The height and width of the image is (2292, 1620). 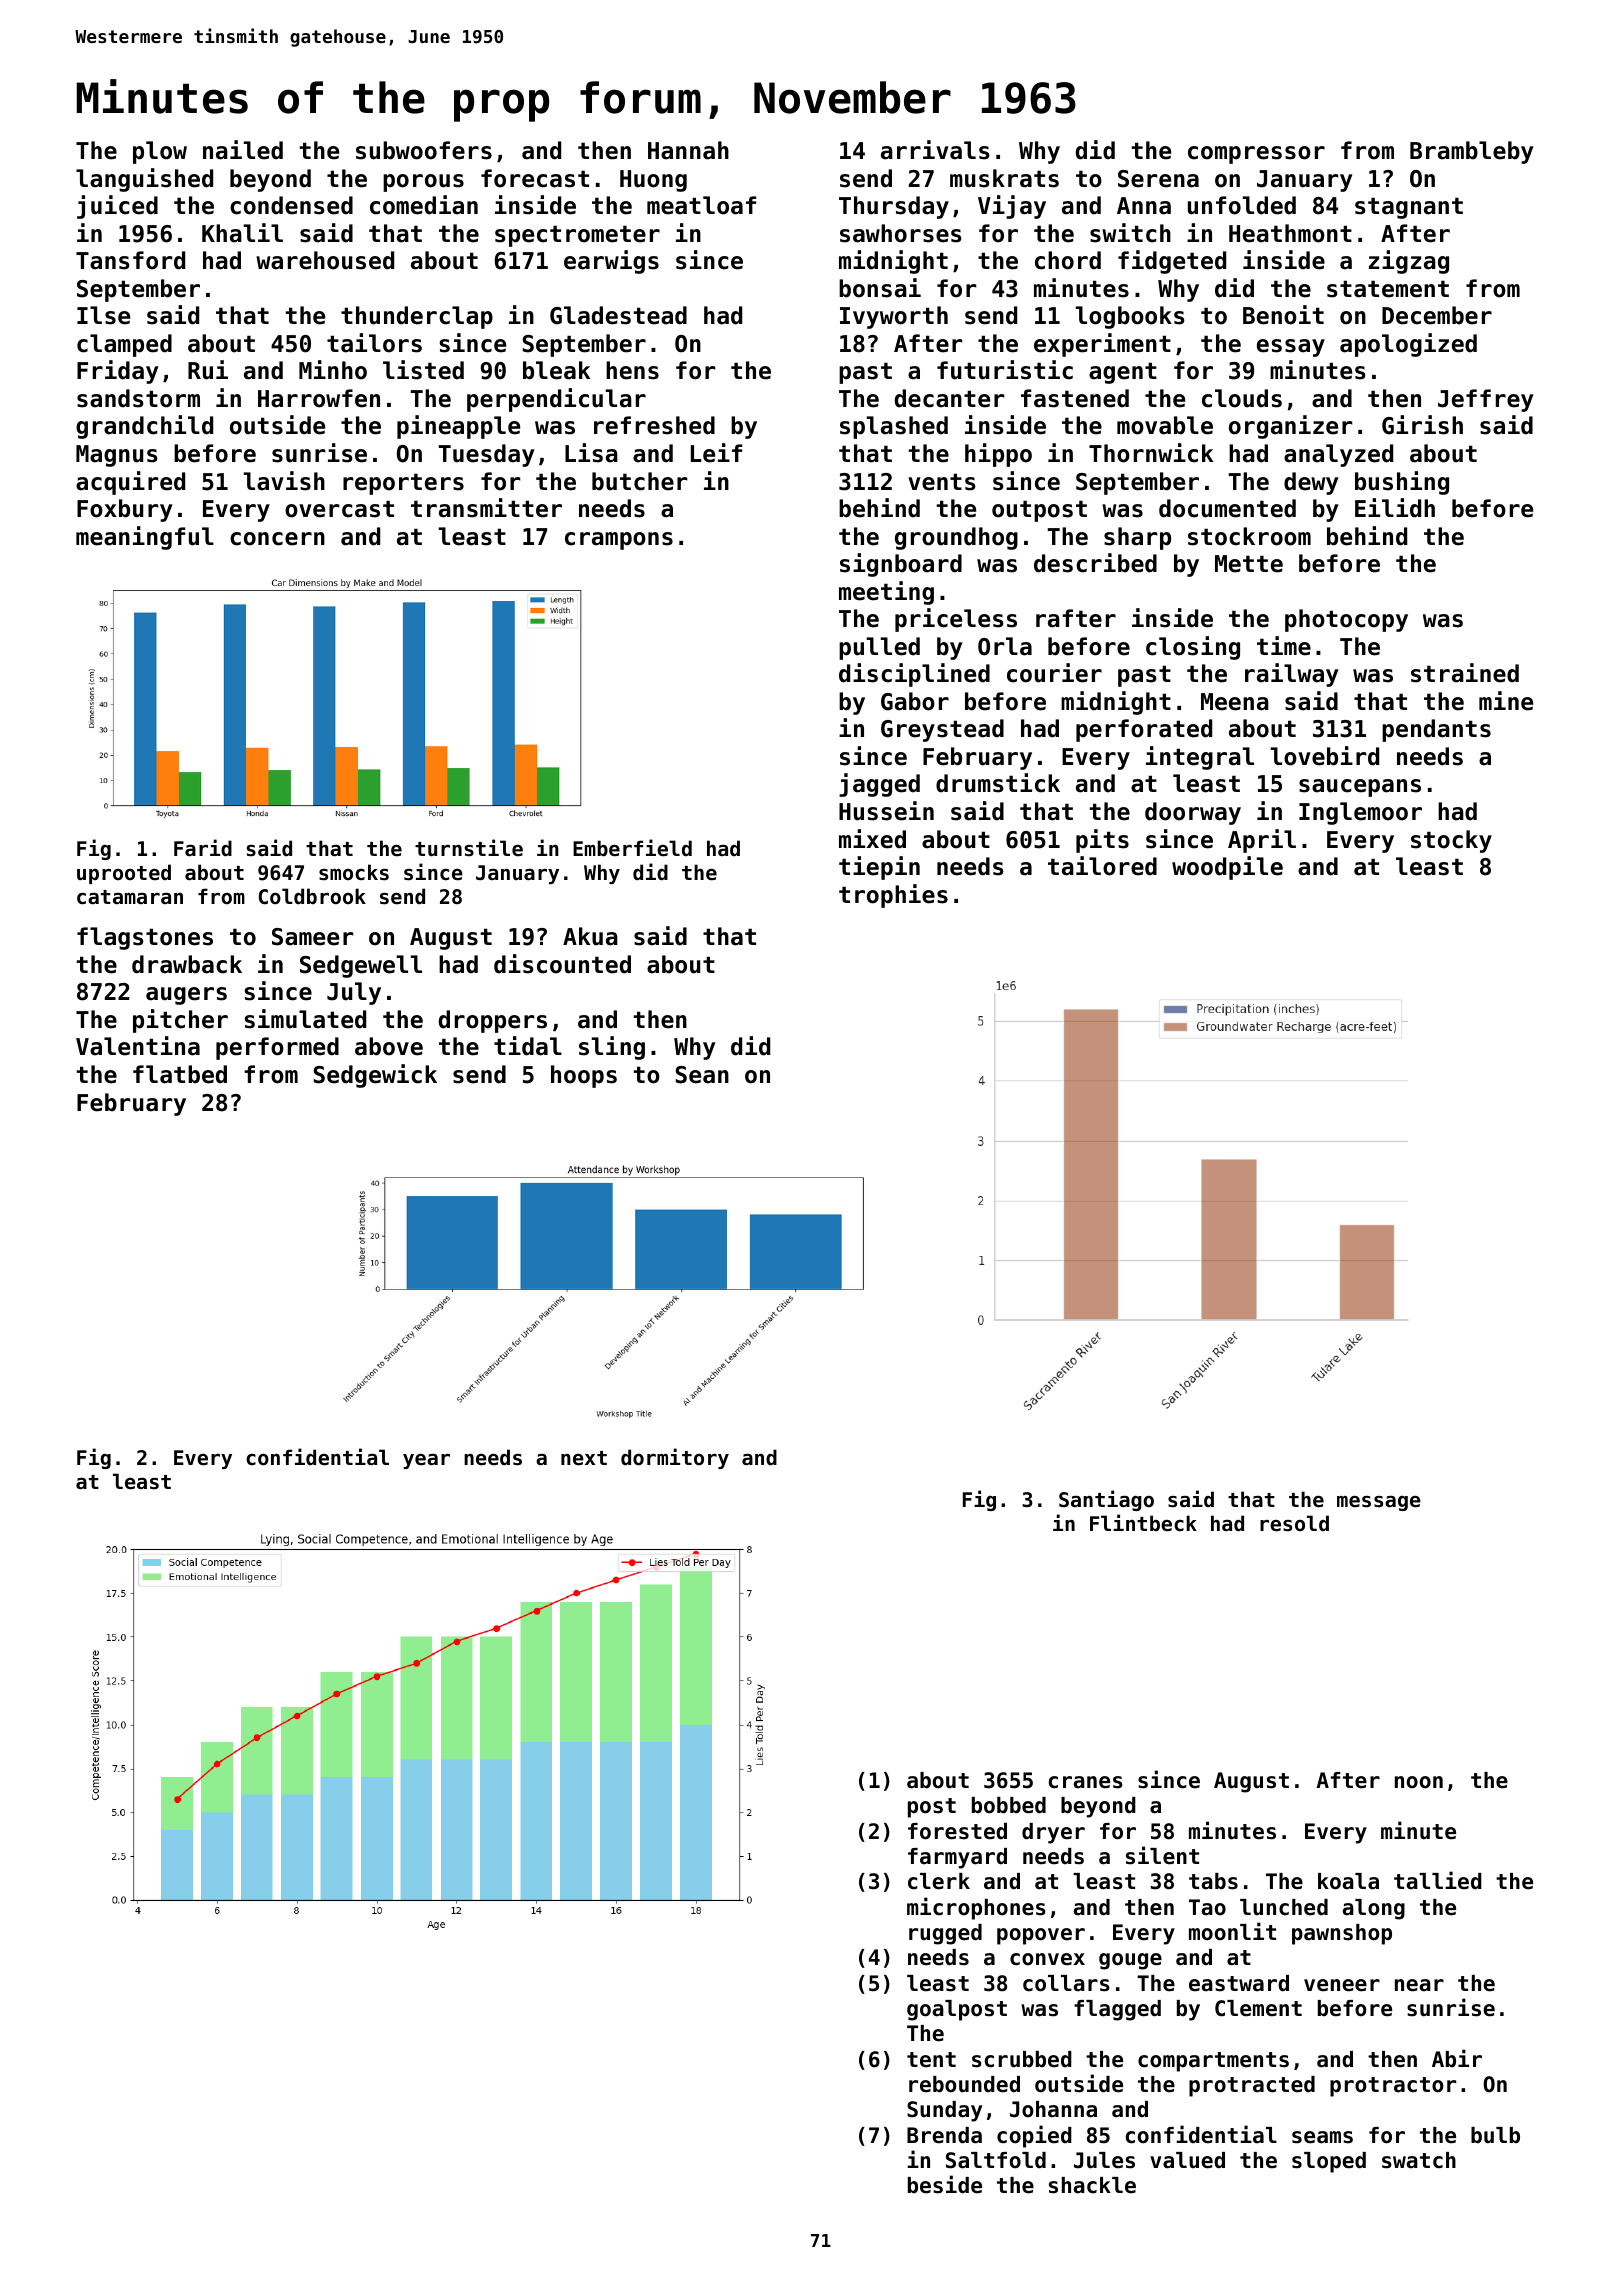 What do you see at coordinates (1379, 1503) in the image?
I see `message` at bounding box center [1379, 1503].
